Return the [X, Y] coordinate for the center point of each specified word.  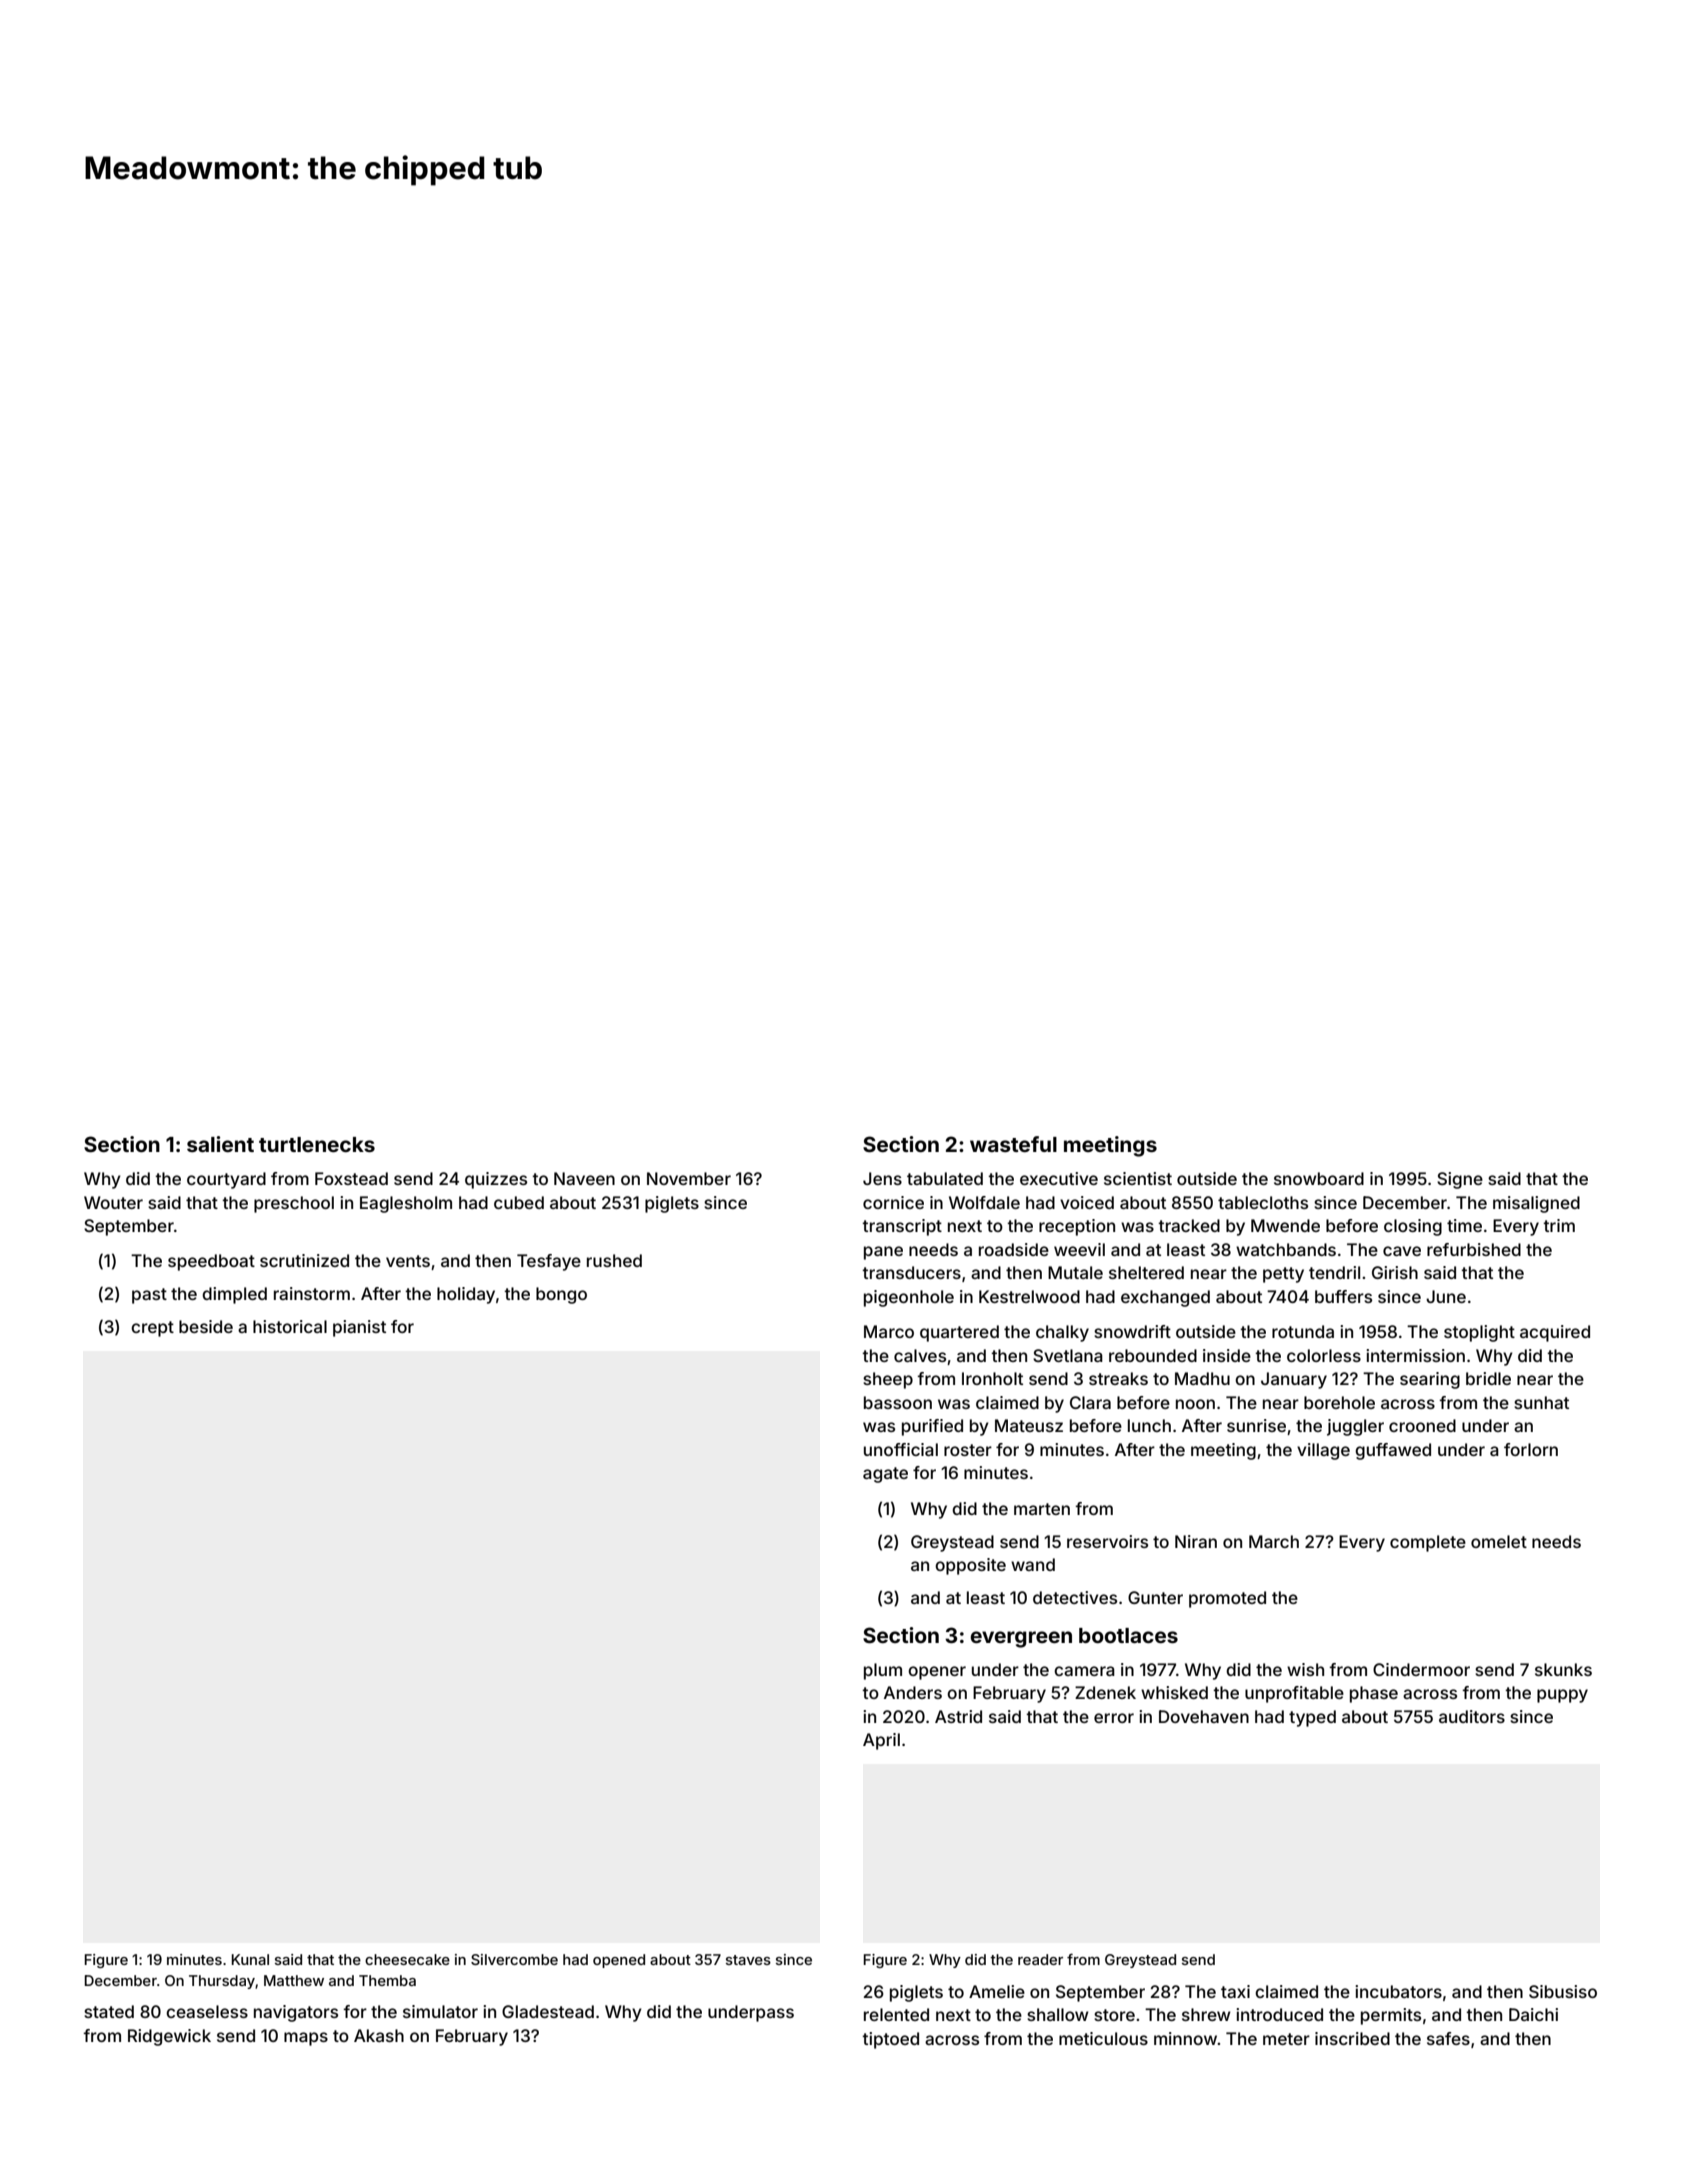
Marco [889, 1331]
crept [152, 1329]
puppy [1562, 1696]
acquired [1555, 1333]
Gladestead [548, 2011]
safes [1448, 2038]
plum [883, 1671]
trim [1559, 1225]
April [881, 1741]
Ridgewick [169, 2037]
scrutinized [304, 1260]
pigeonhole [909, 1298]
